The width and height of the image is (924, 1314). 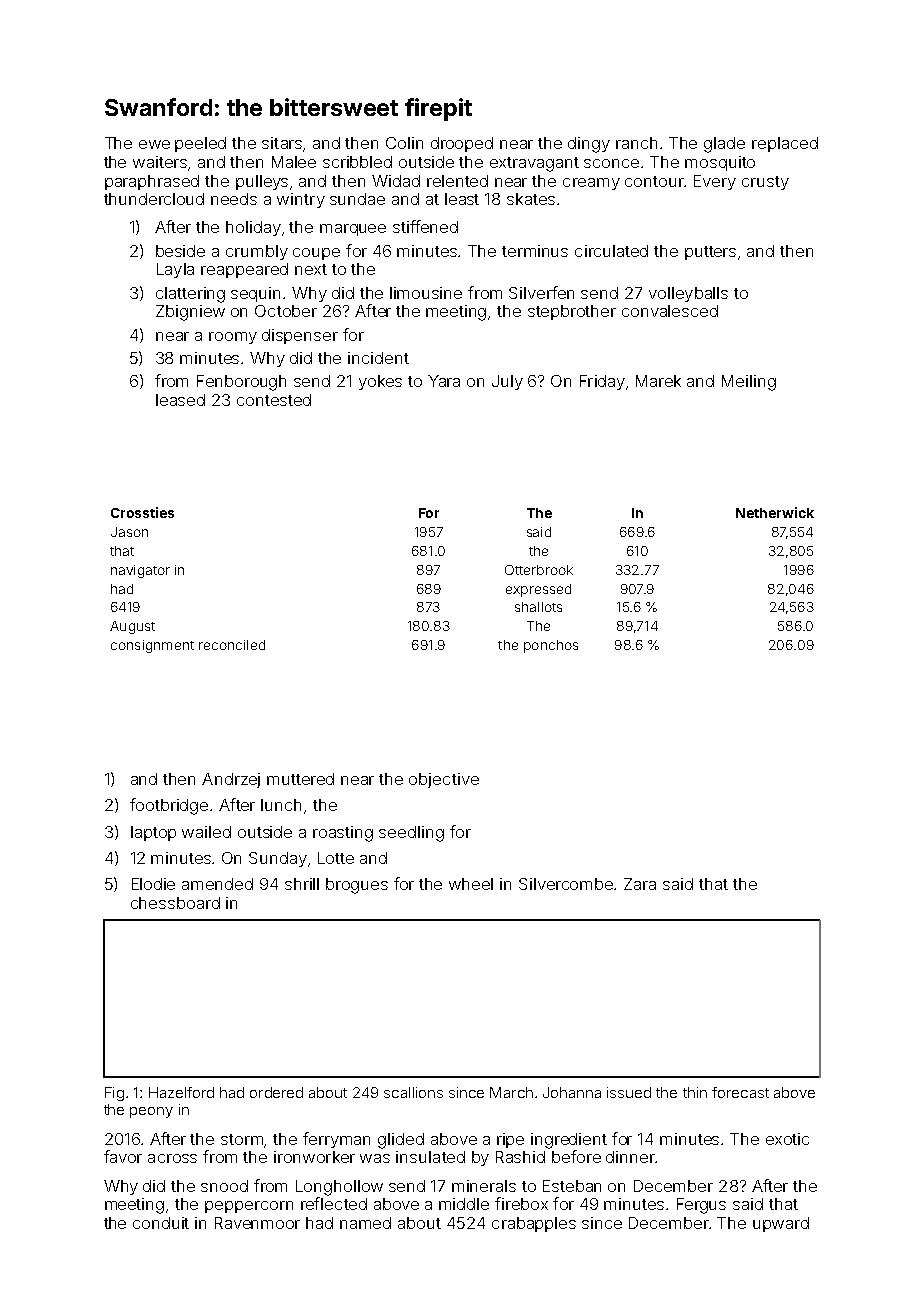 I want to click on Marek, so click(x=658, y=381).
